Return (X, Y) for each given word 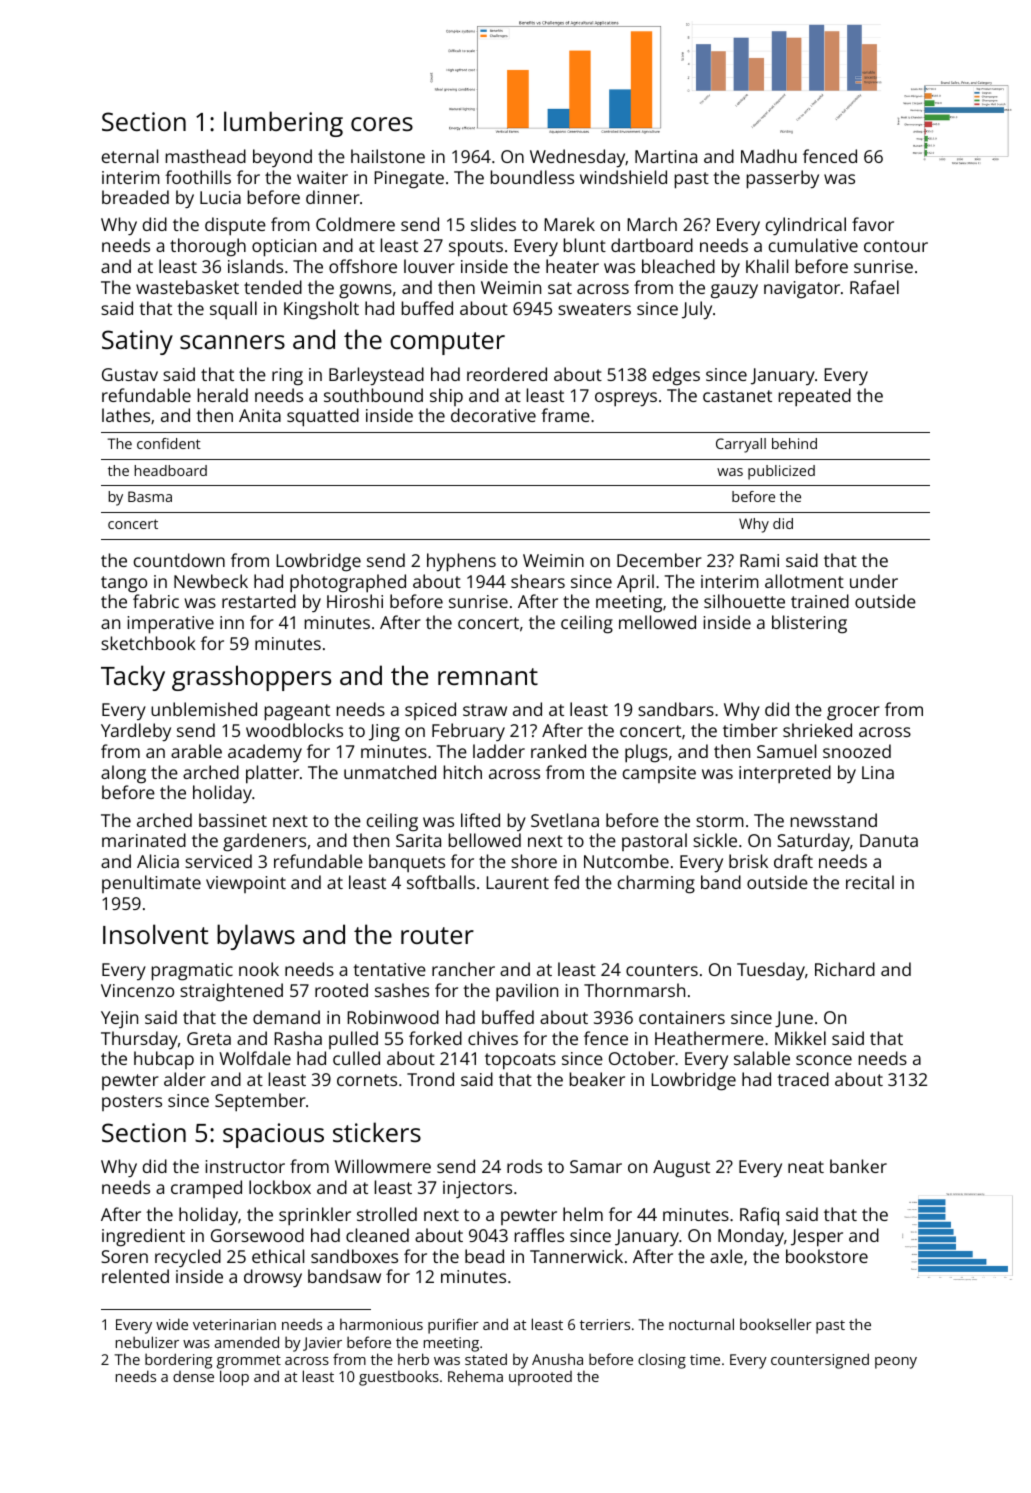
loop (234, 1378)
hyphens (461, 562)
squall (233, 310)
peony (896, 1363)
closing (662, 1361)
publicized (781, 472)
